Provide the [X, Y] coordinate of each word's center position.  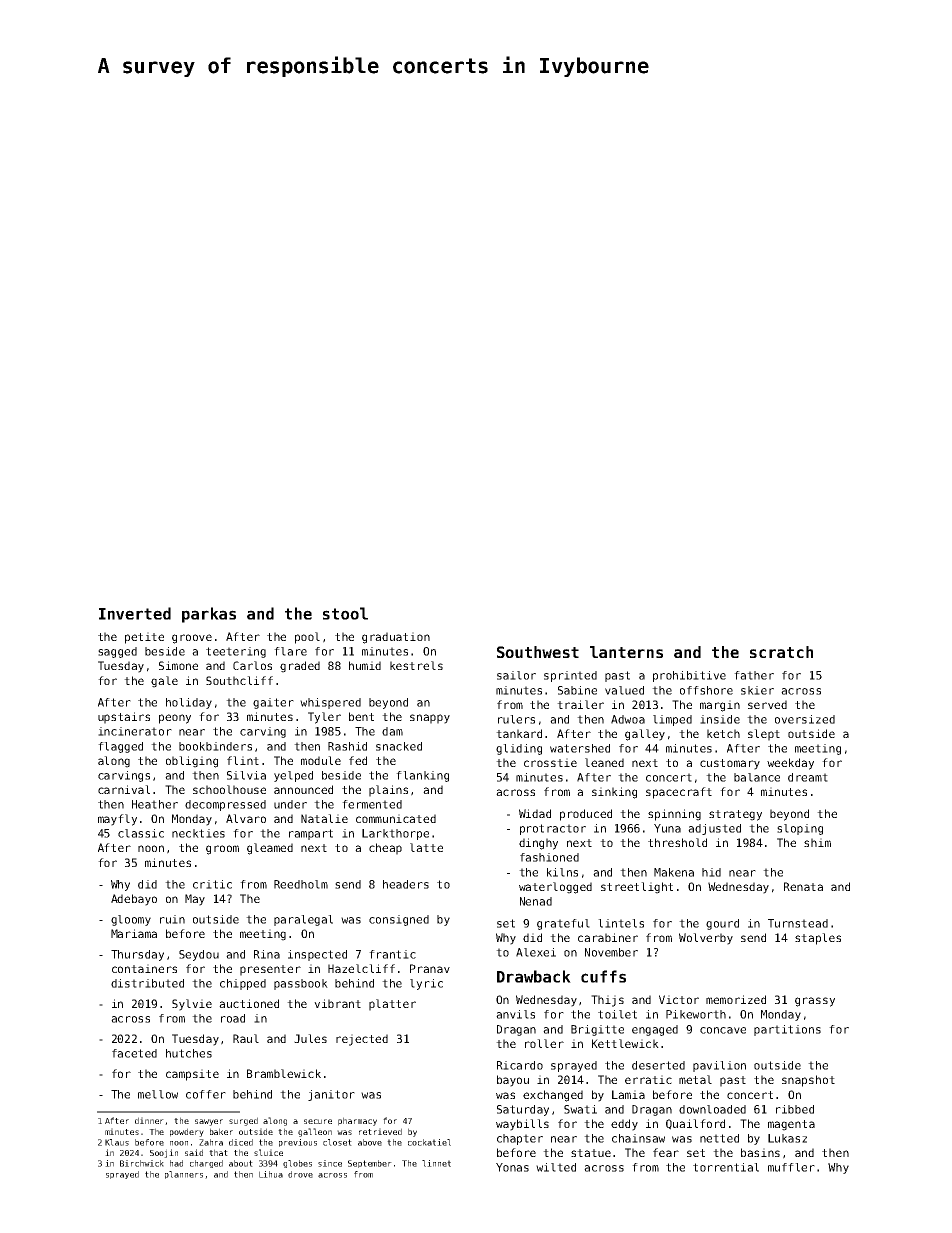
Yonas [512, 1167]
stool [345, 613]
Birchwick [142, 1163]
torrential [726, 1167]
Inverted [135, 613]
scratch [781, 652]
